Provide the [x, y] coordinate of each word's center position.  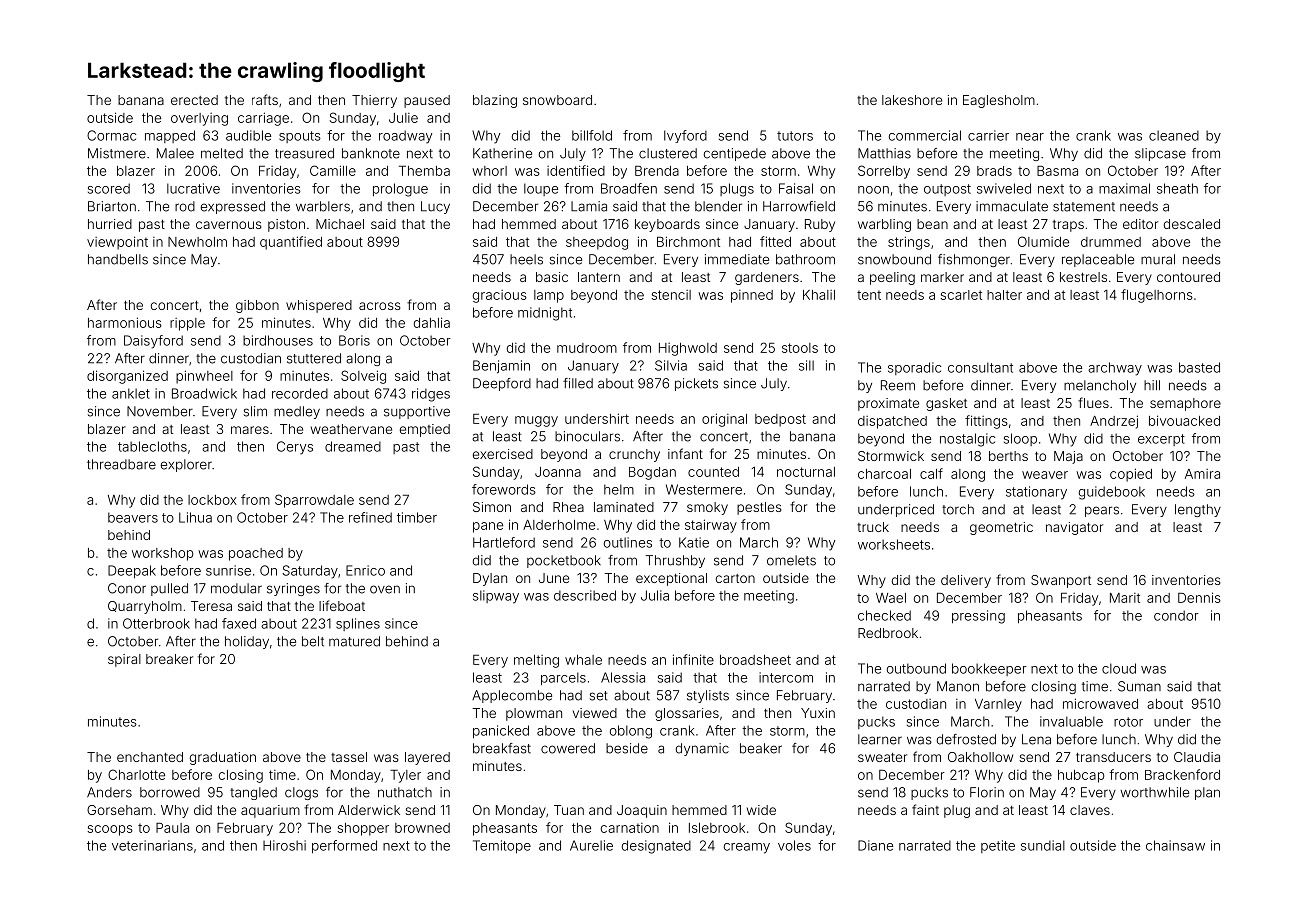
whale [583, 660]
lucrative [193, 188]
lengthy [1198, 510]
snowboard [557, 100]
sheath [1177, 188]
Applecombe [512, 696]
